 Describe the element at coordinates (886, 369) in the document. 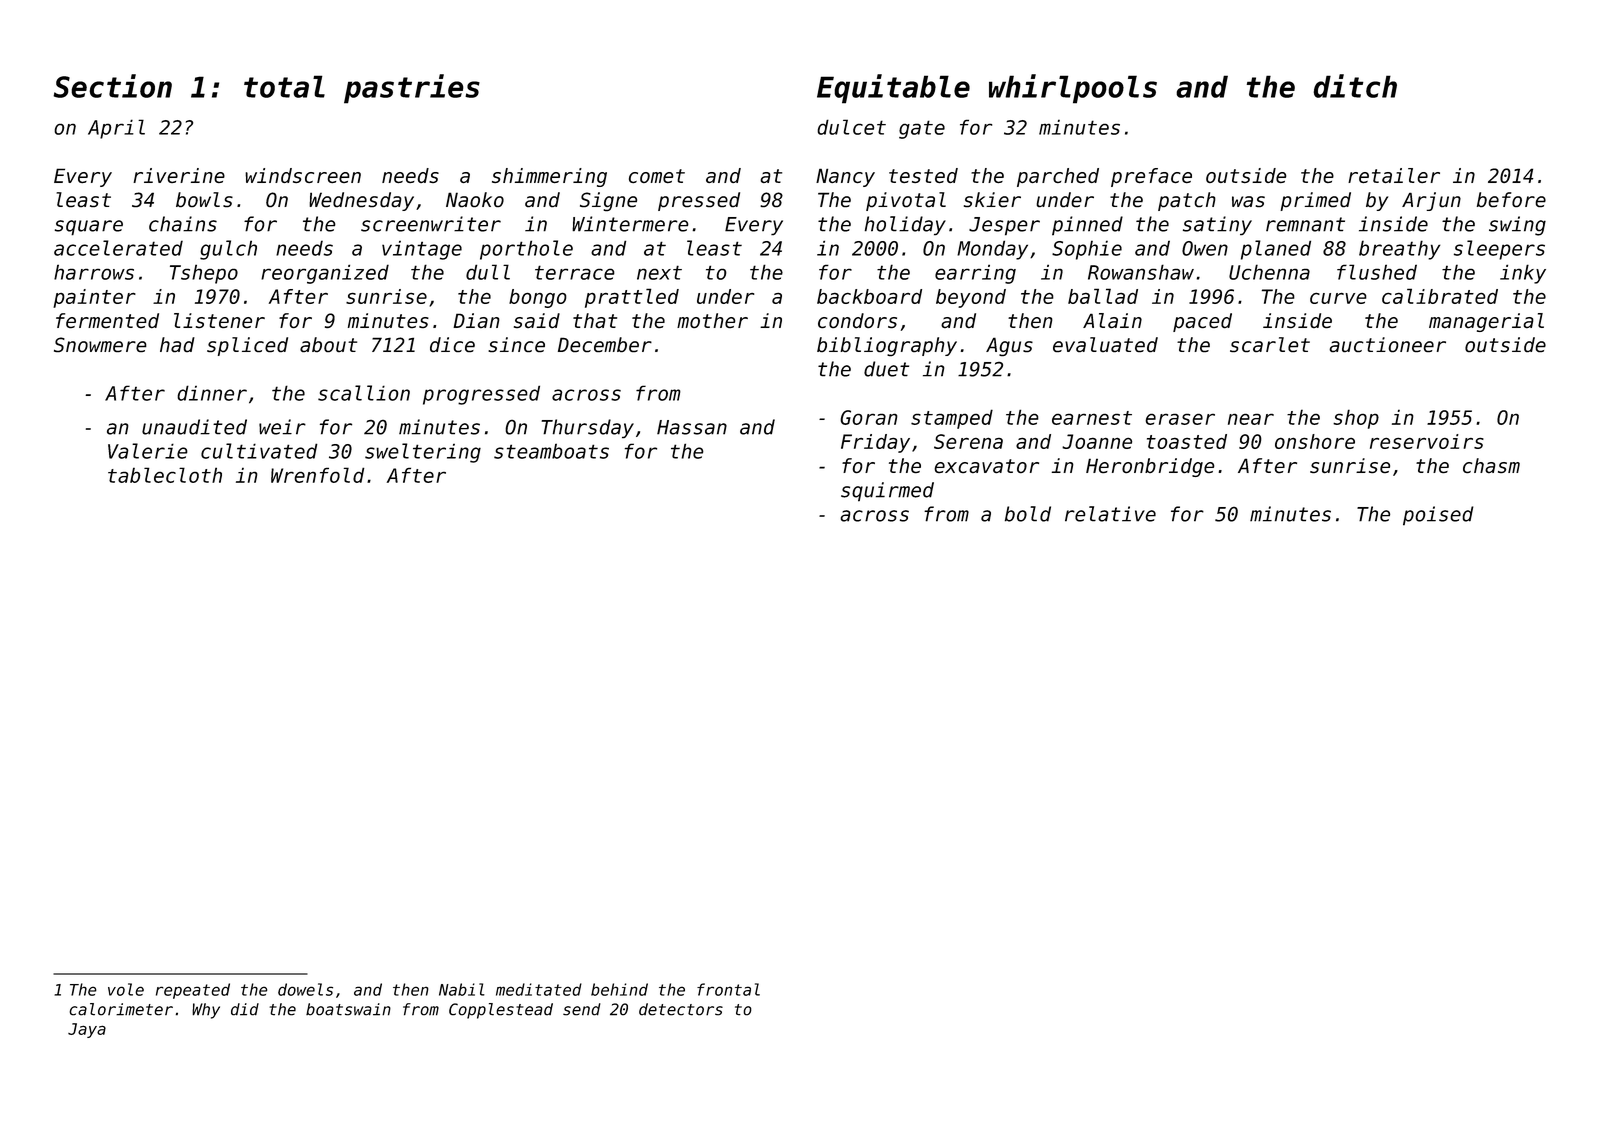

I see `duet` at that location.
